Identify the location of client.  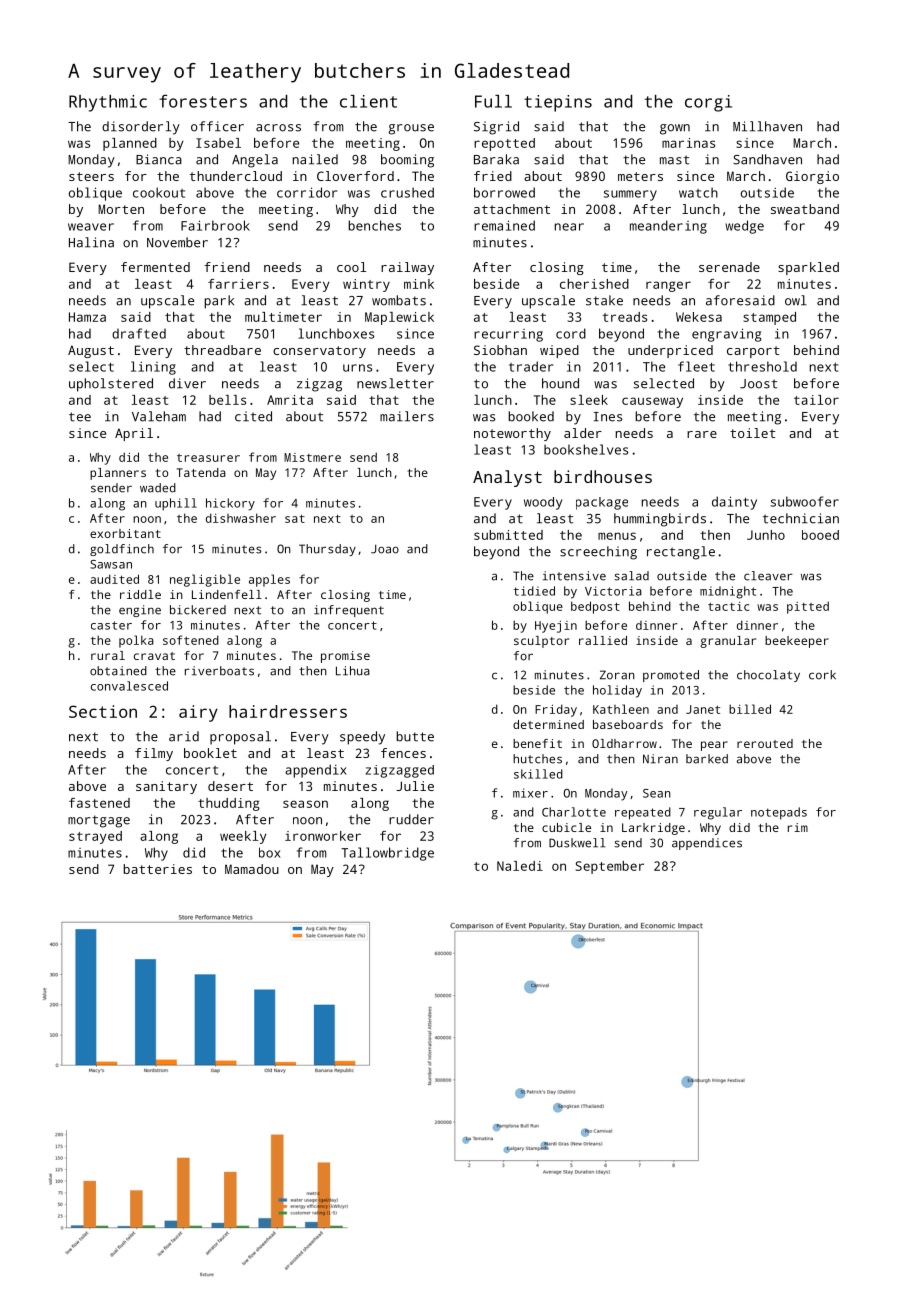
(368, 101).
